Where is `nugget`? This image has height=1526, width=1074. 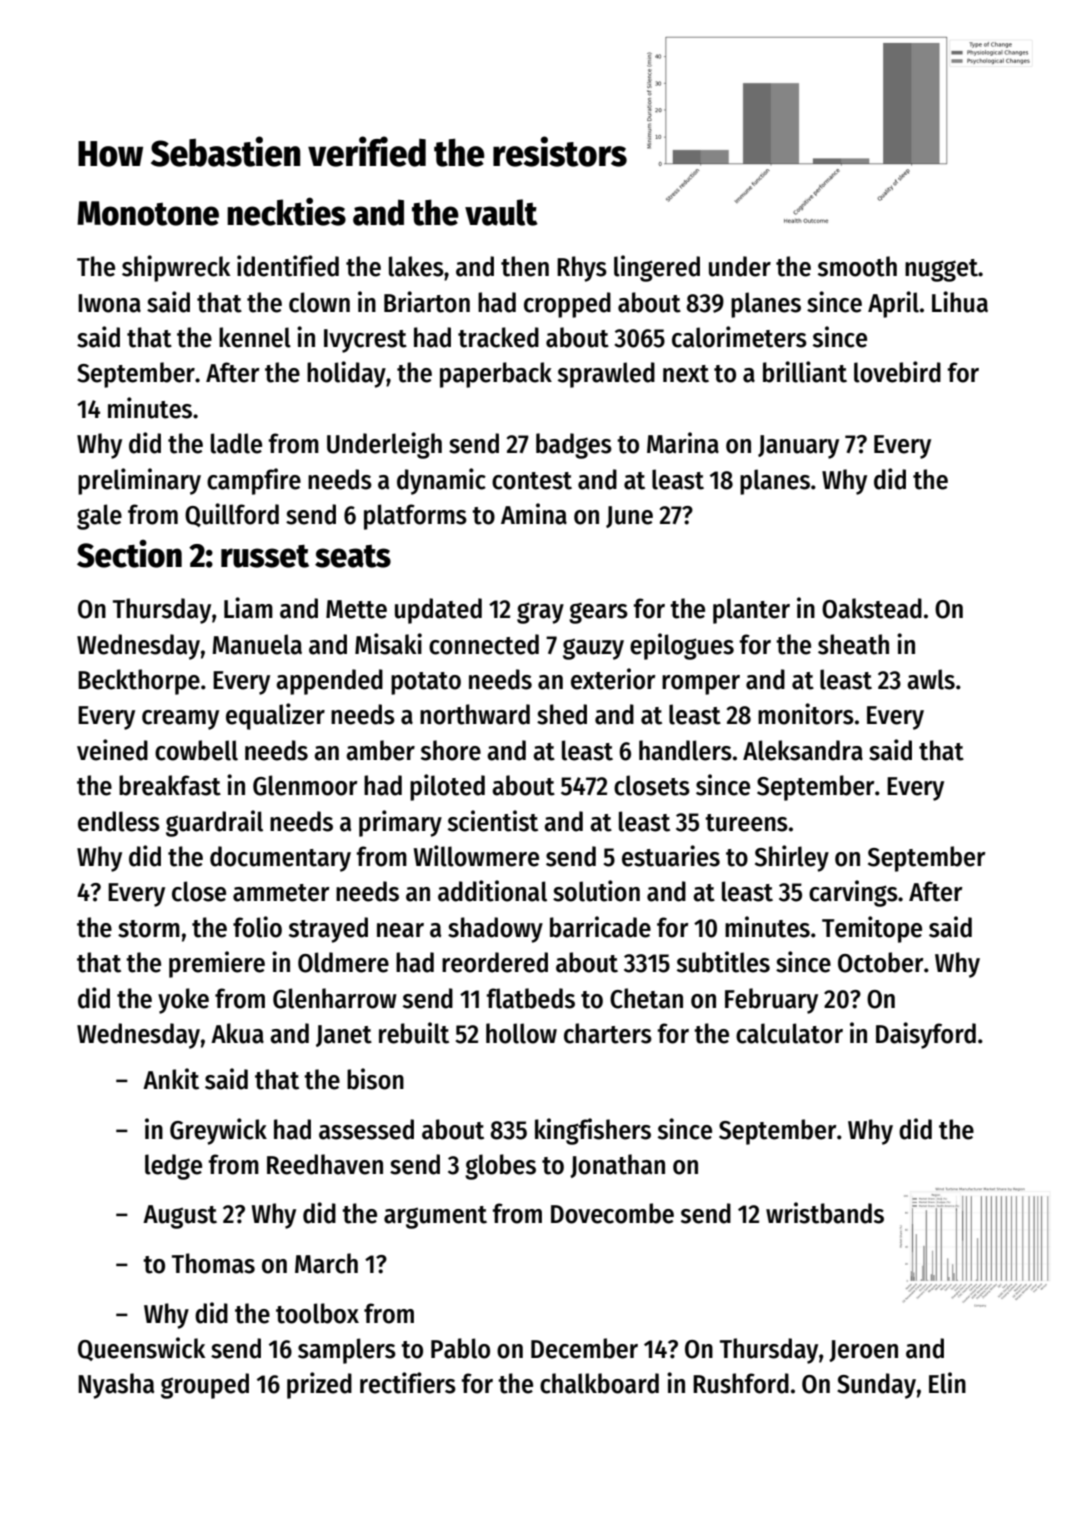
nugget is located at coordinates (942, 270).
